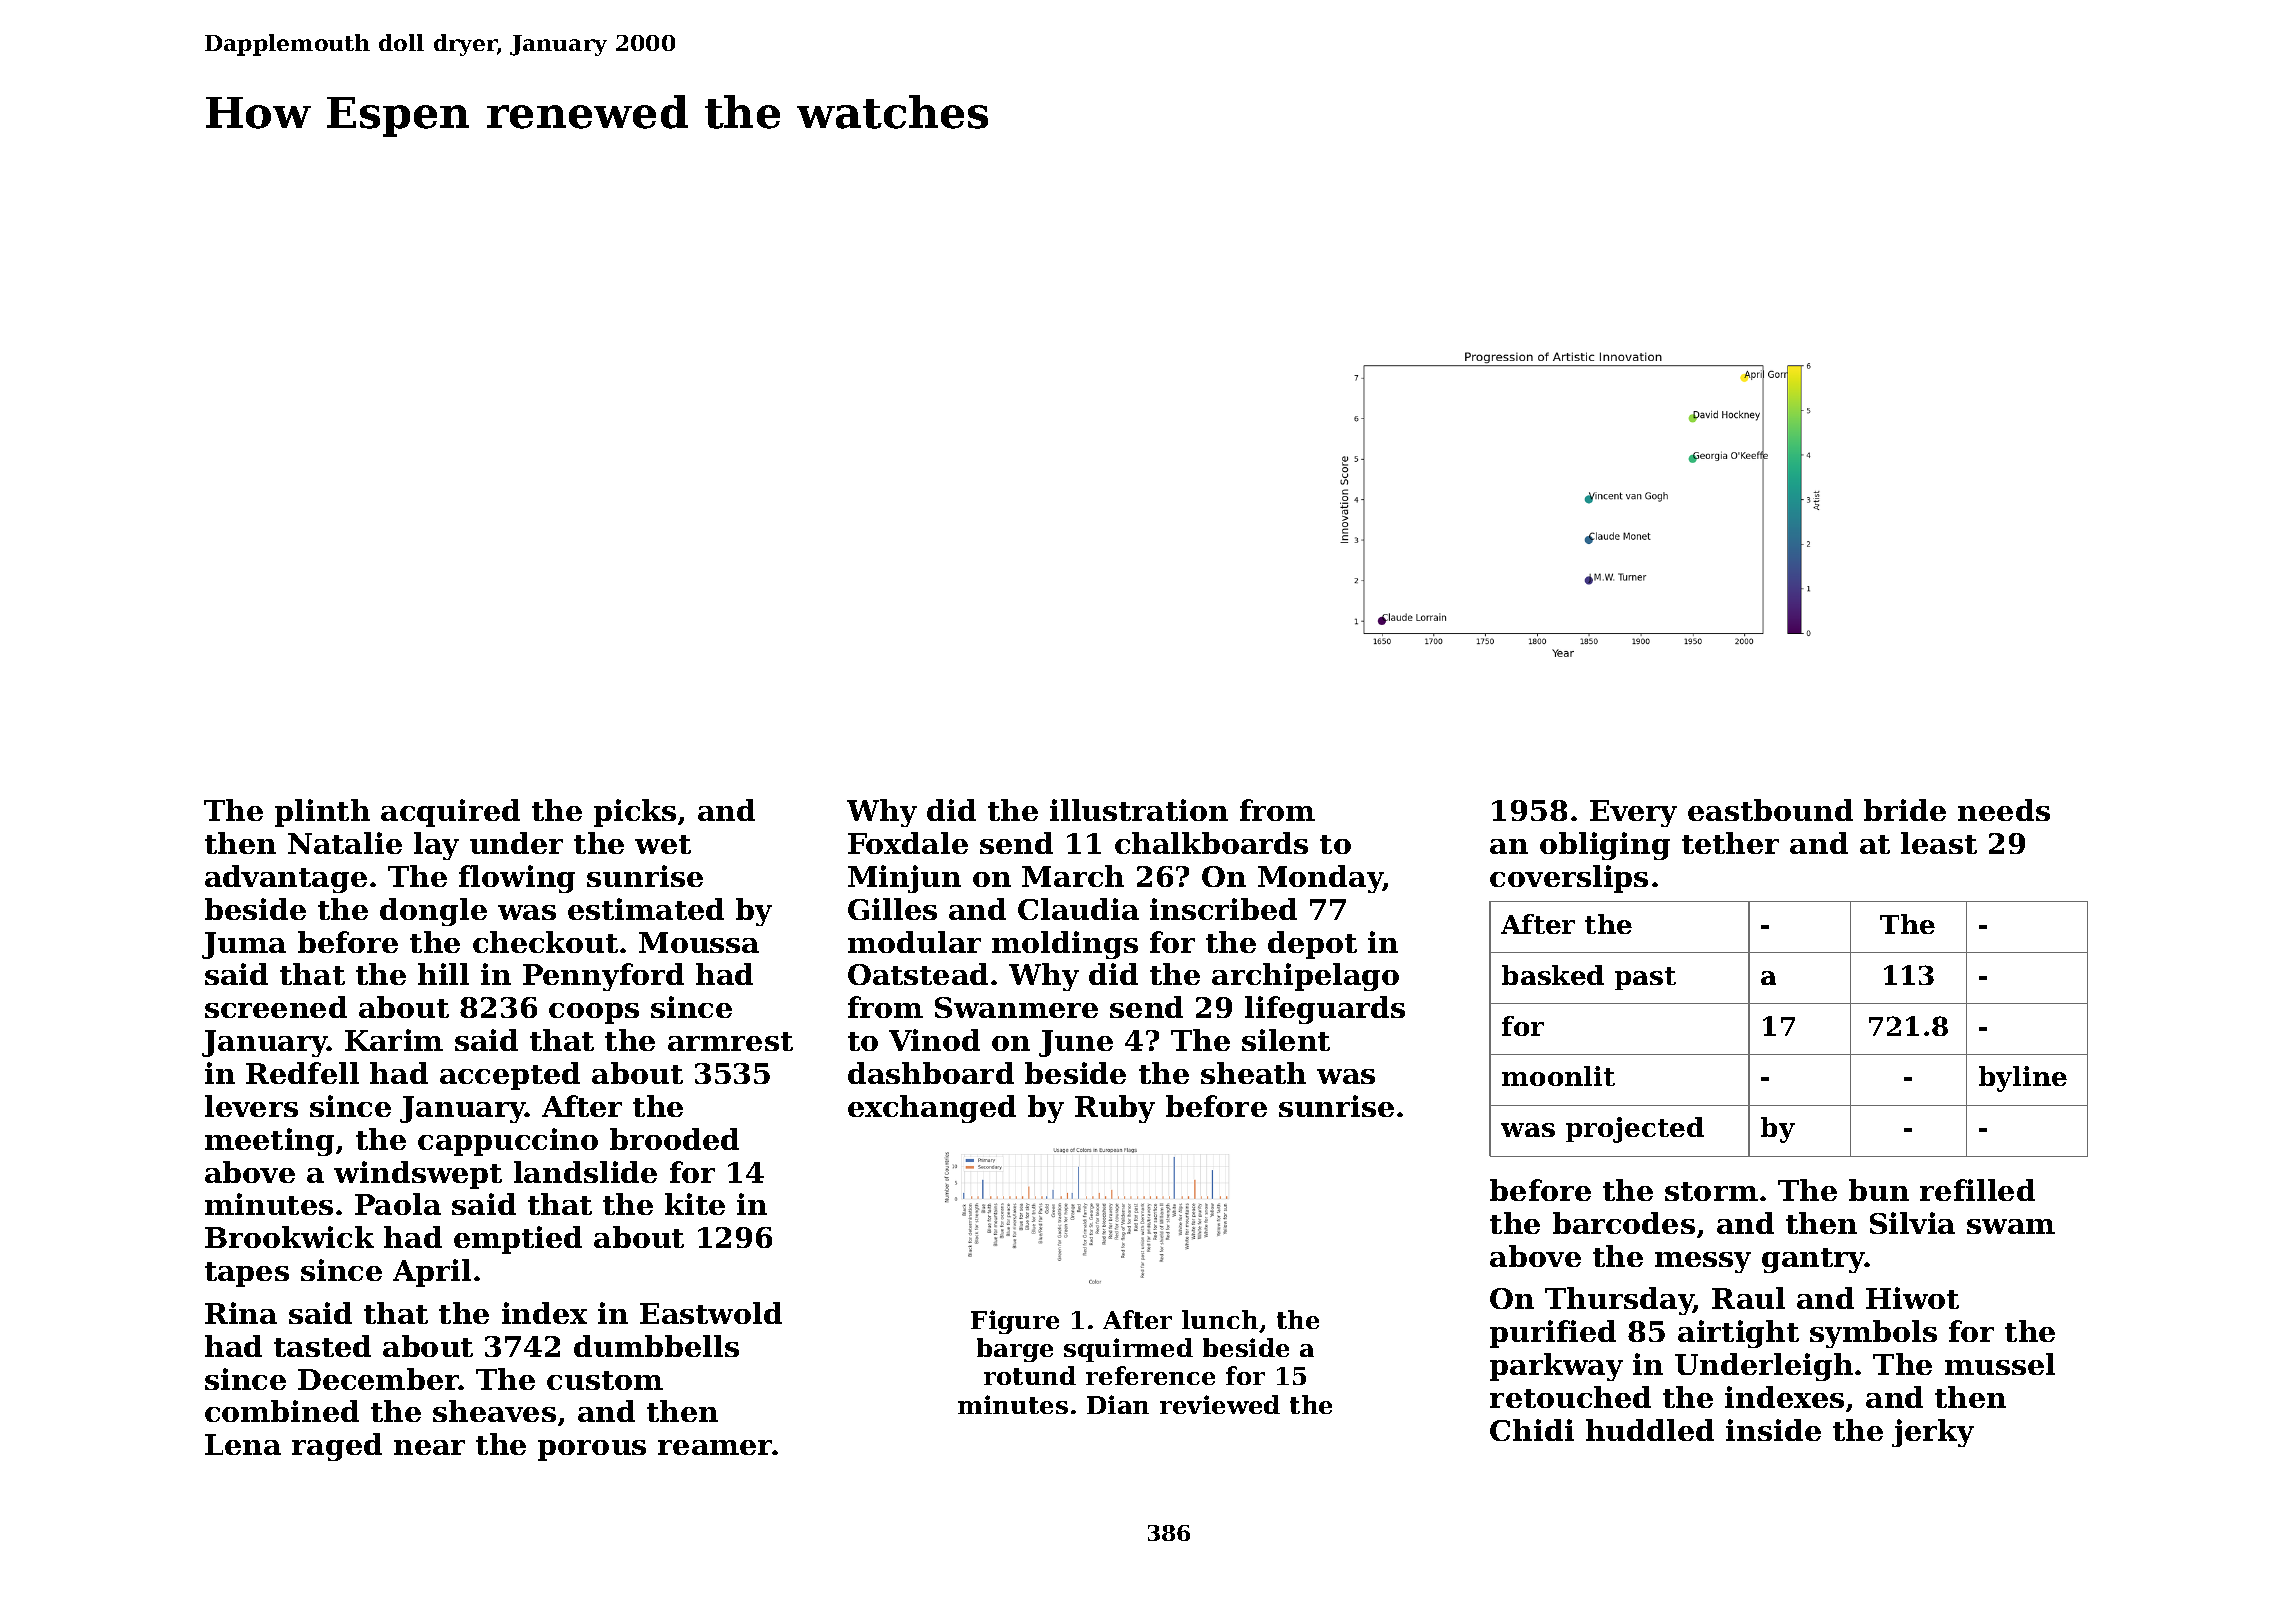  I want to click on eastbound, so click(1770, 810).
